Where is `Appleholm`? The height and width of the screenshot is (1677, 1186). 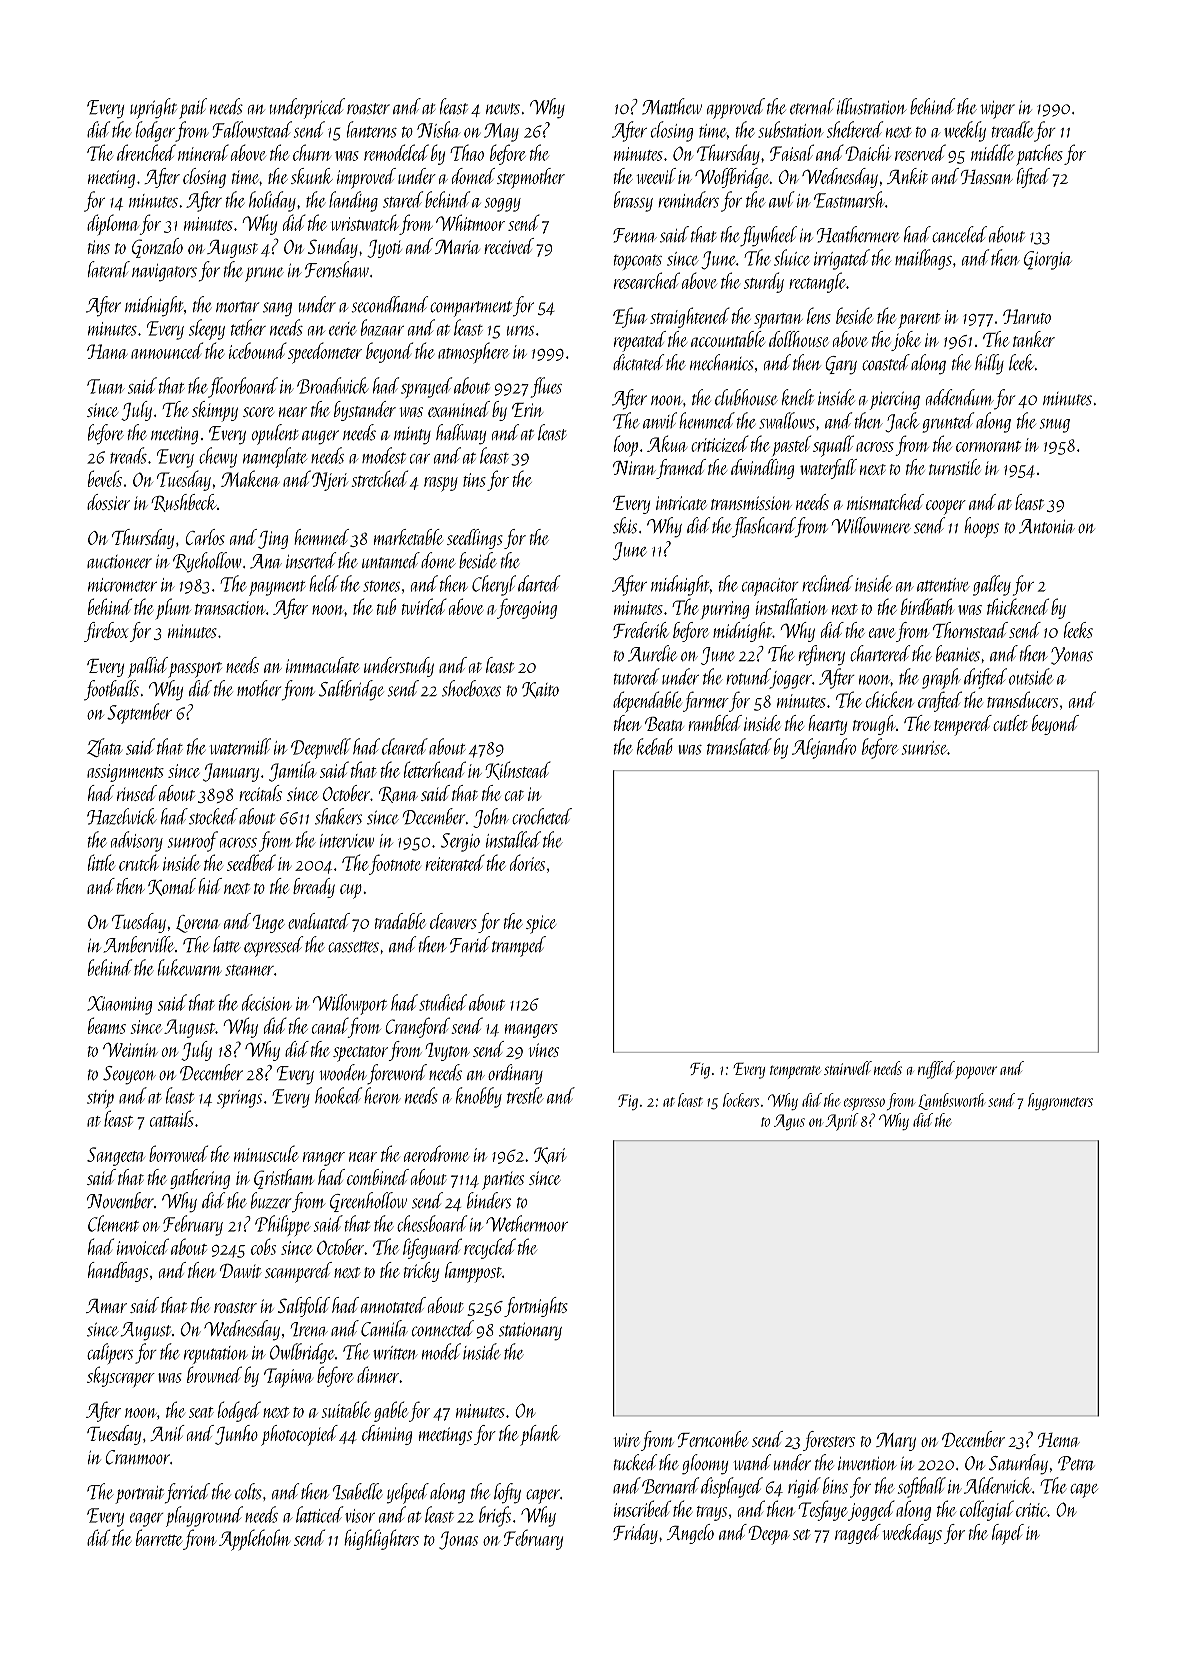 Appleholm is located at coordinates (254, 1540).
